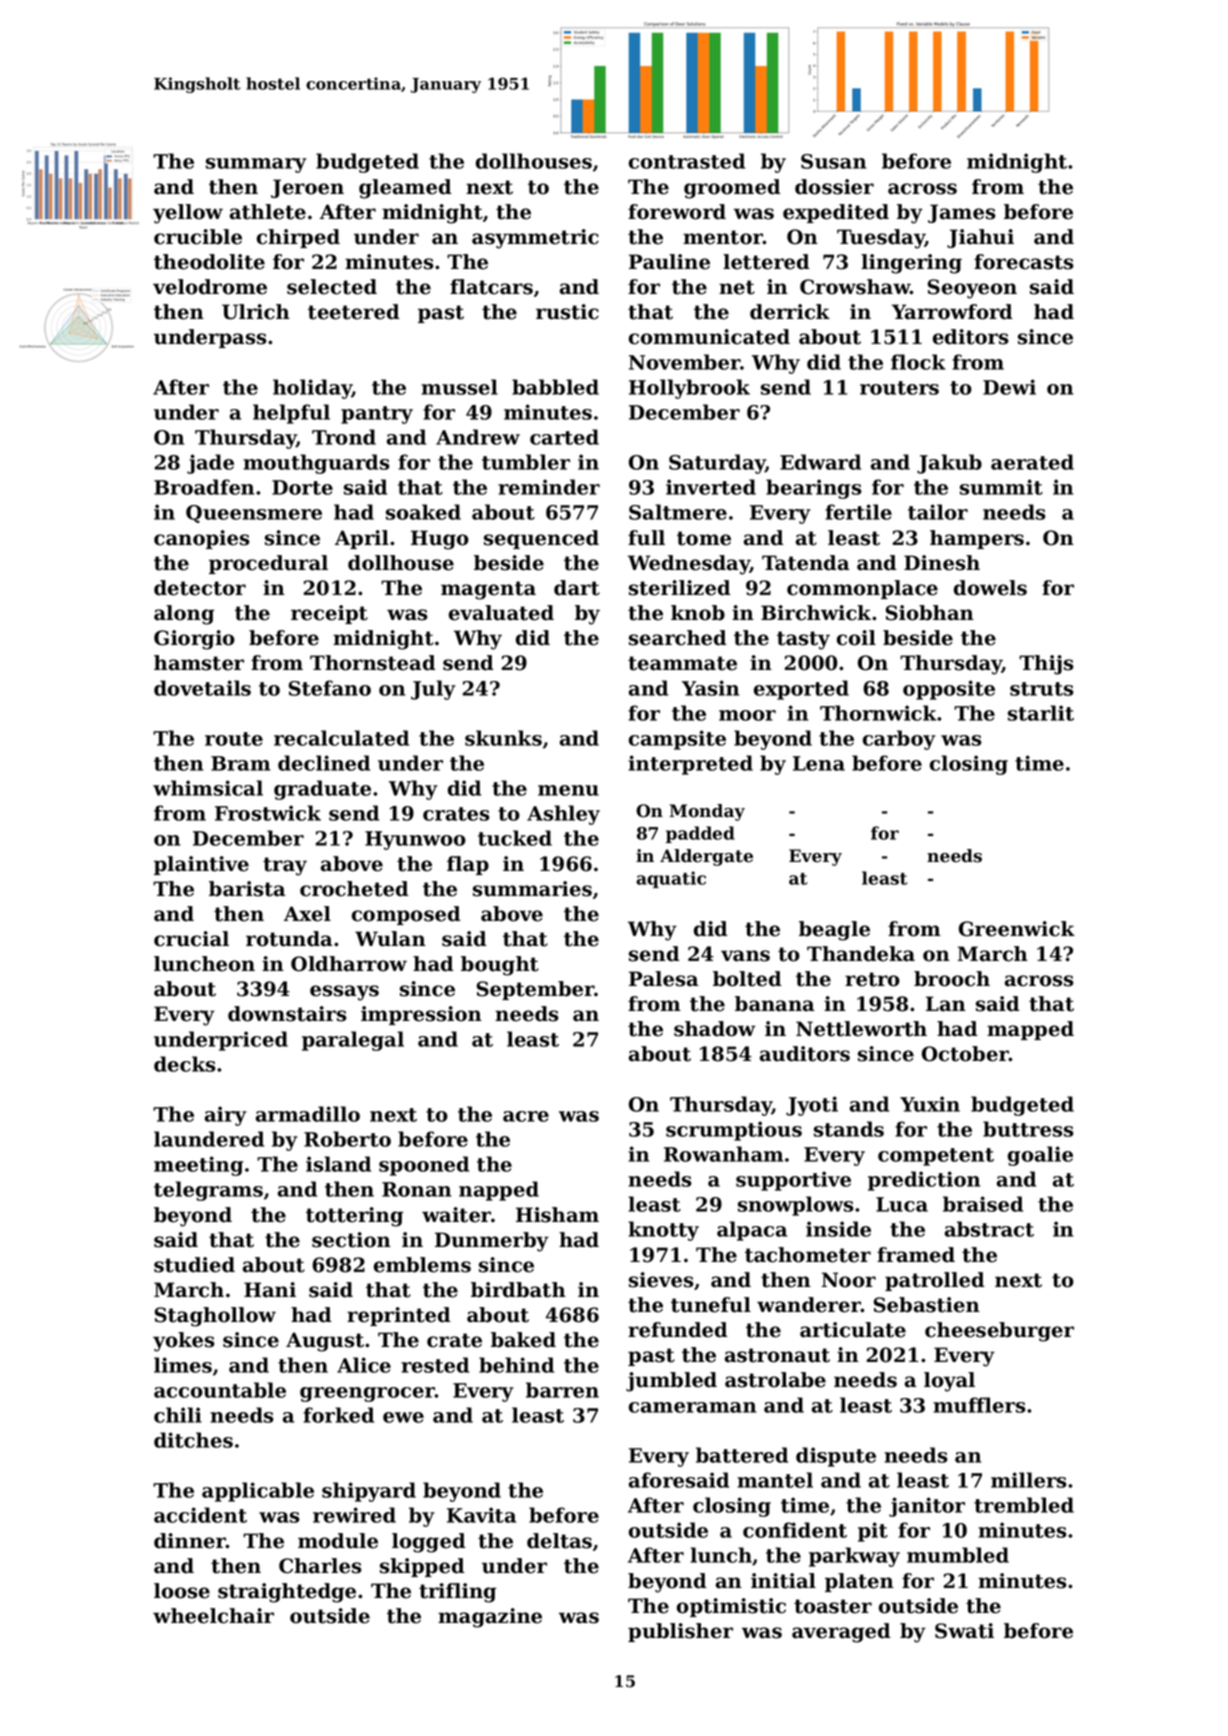 This screenshot has width=1228, height=1736. I want to click on Swati, so click(964, 1631).
